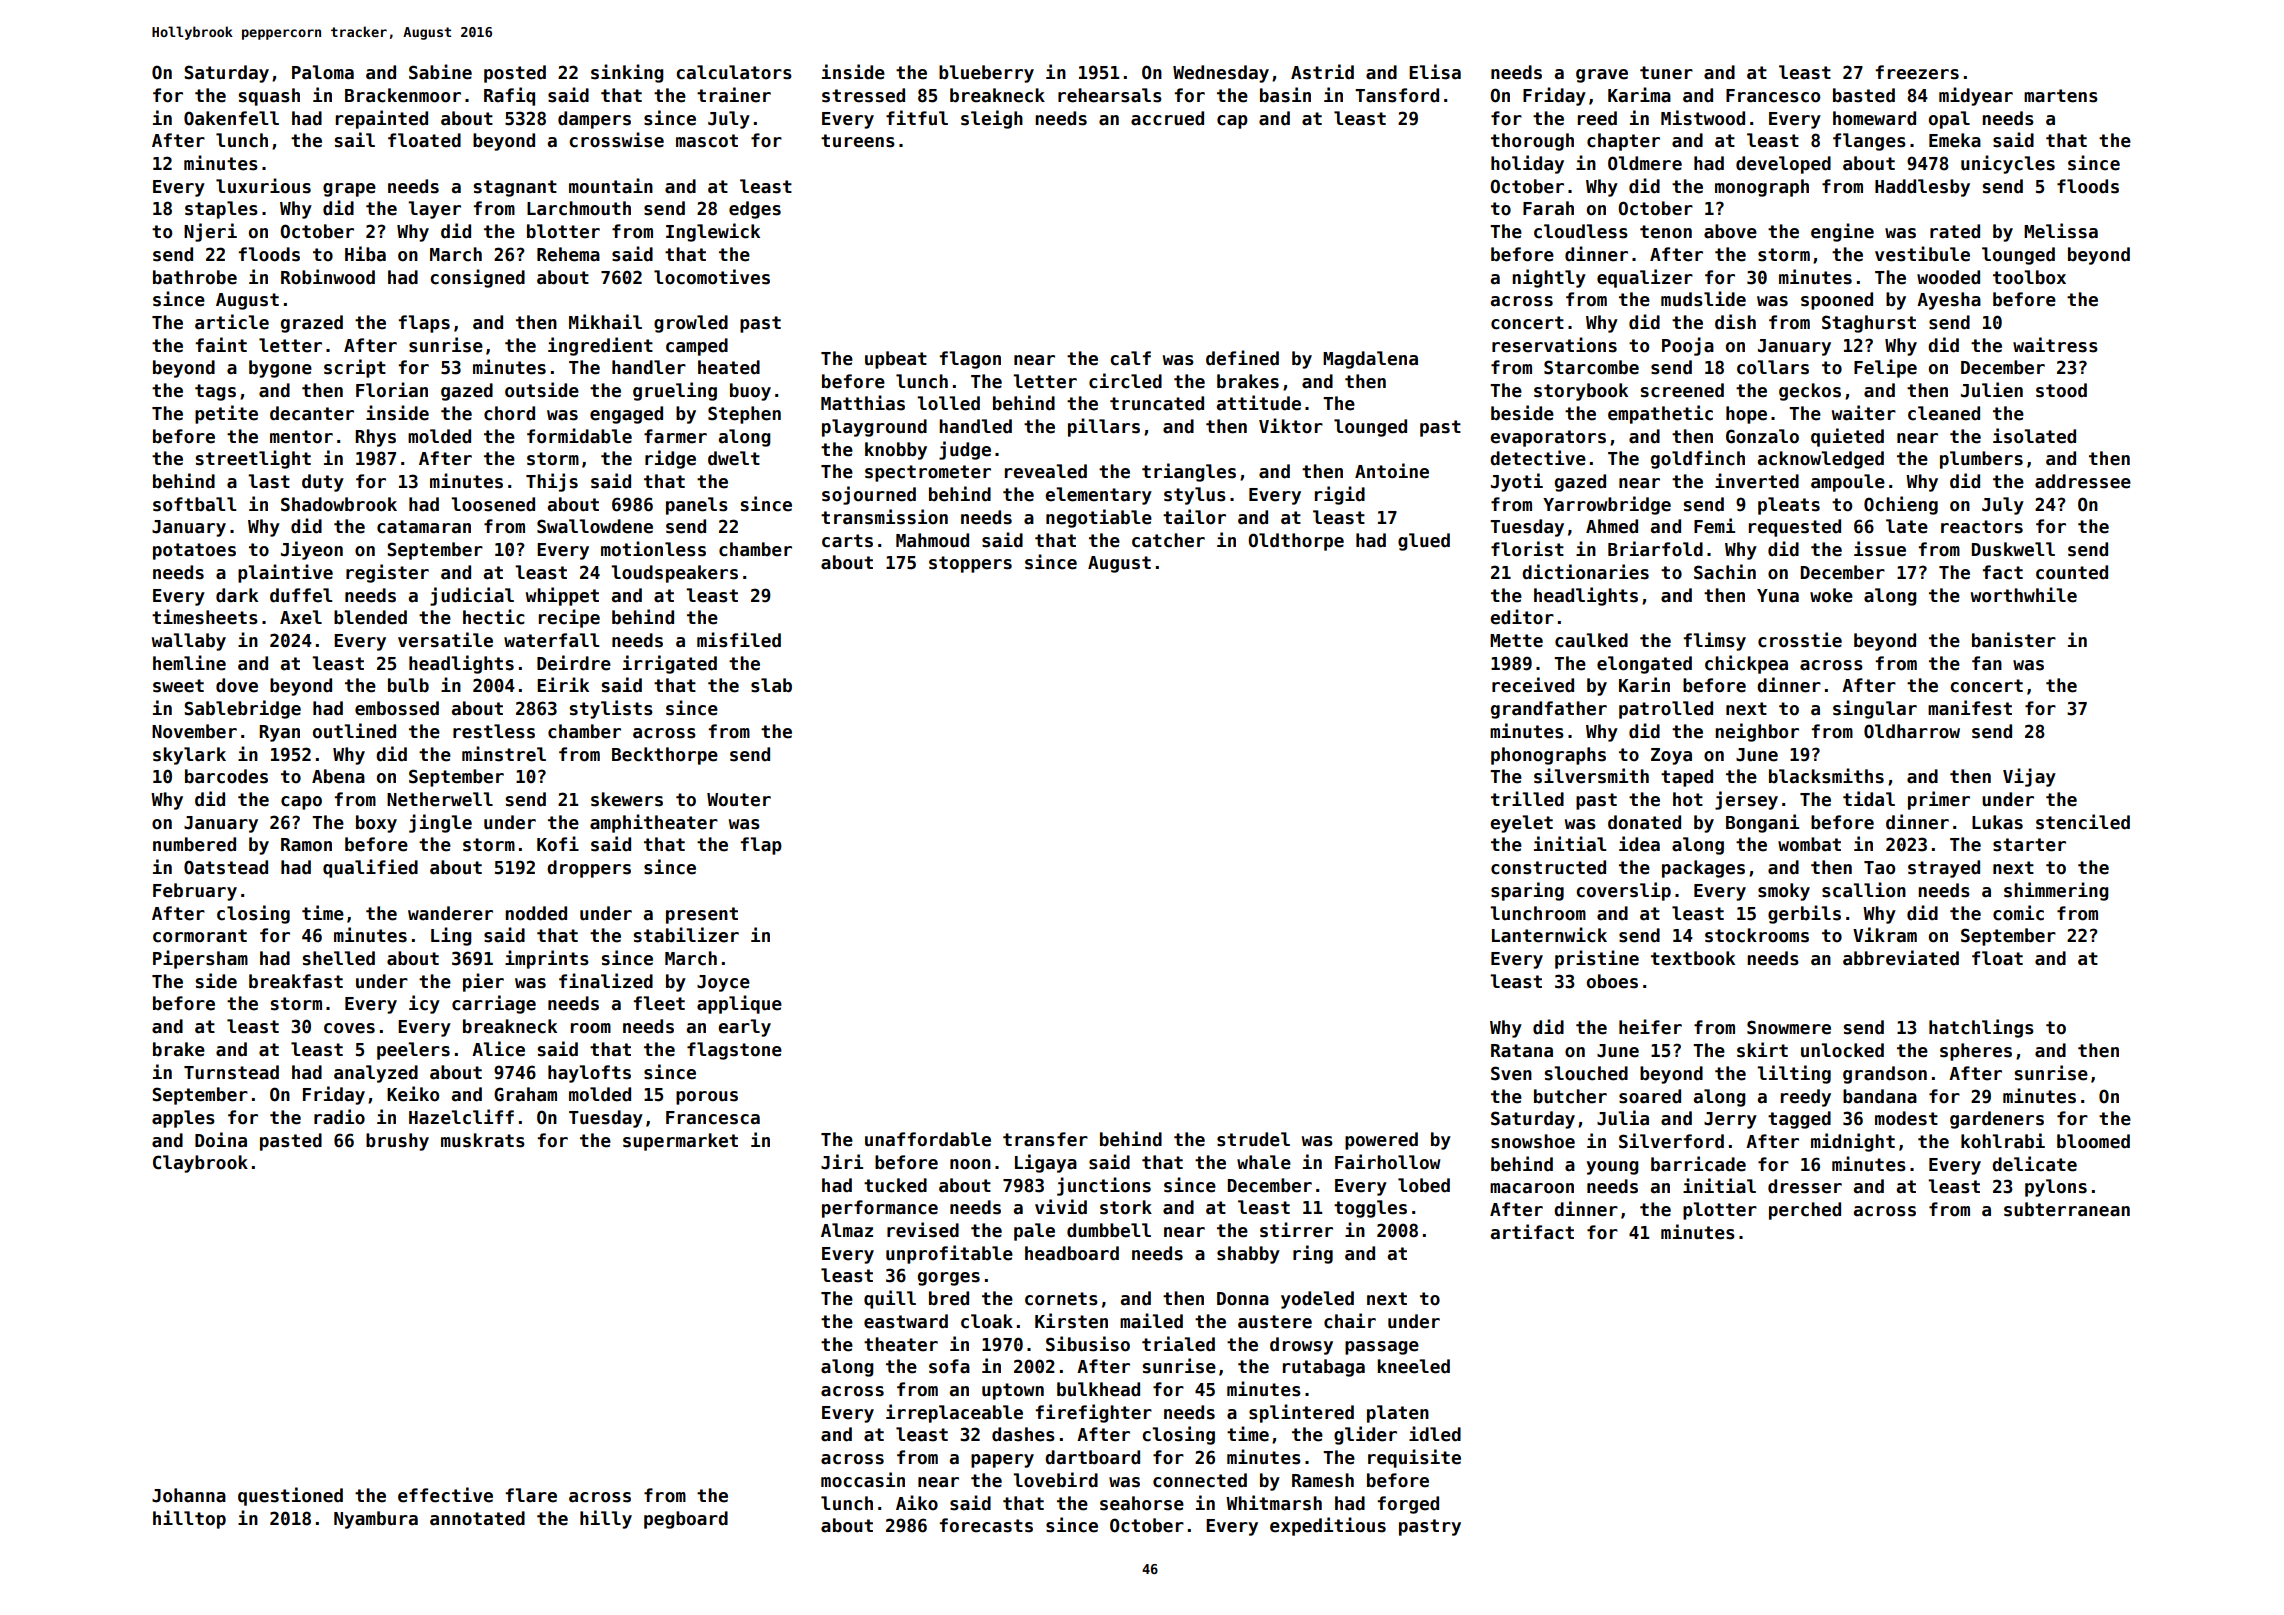  Describe the element at coordinates (2067, 1209) in the page. I see `subterranean` at that location.
